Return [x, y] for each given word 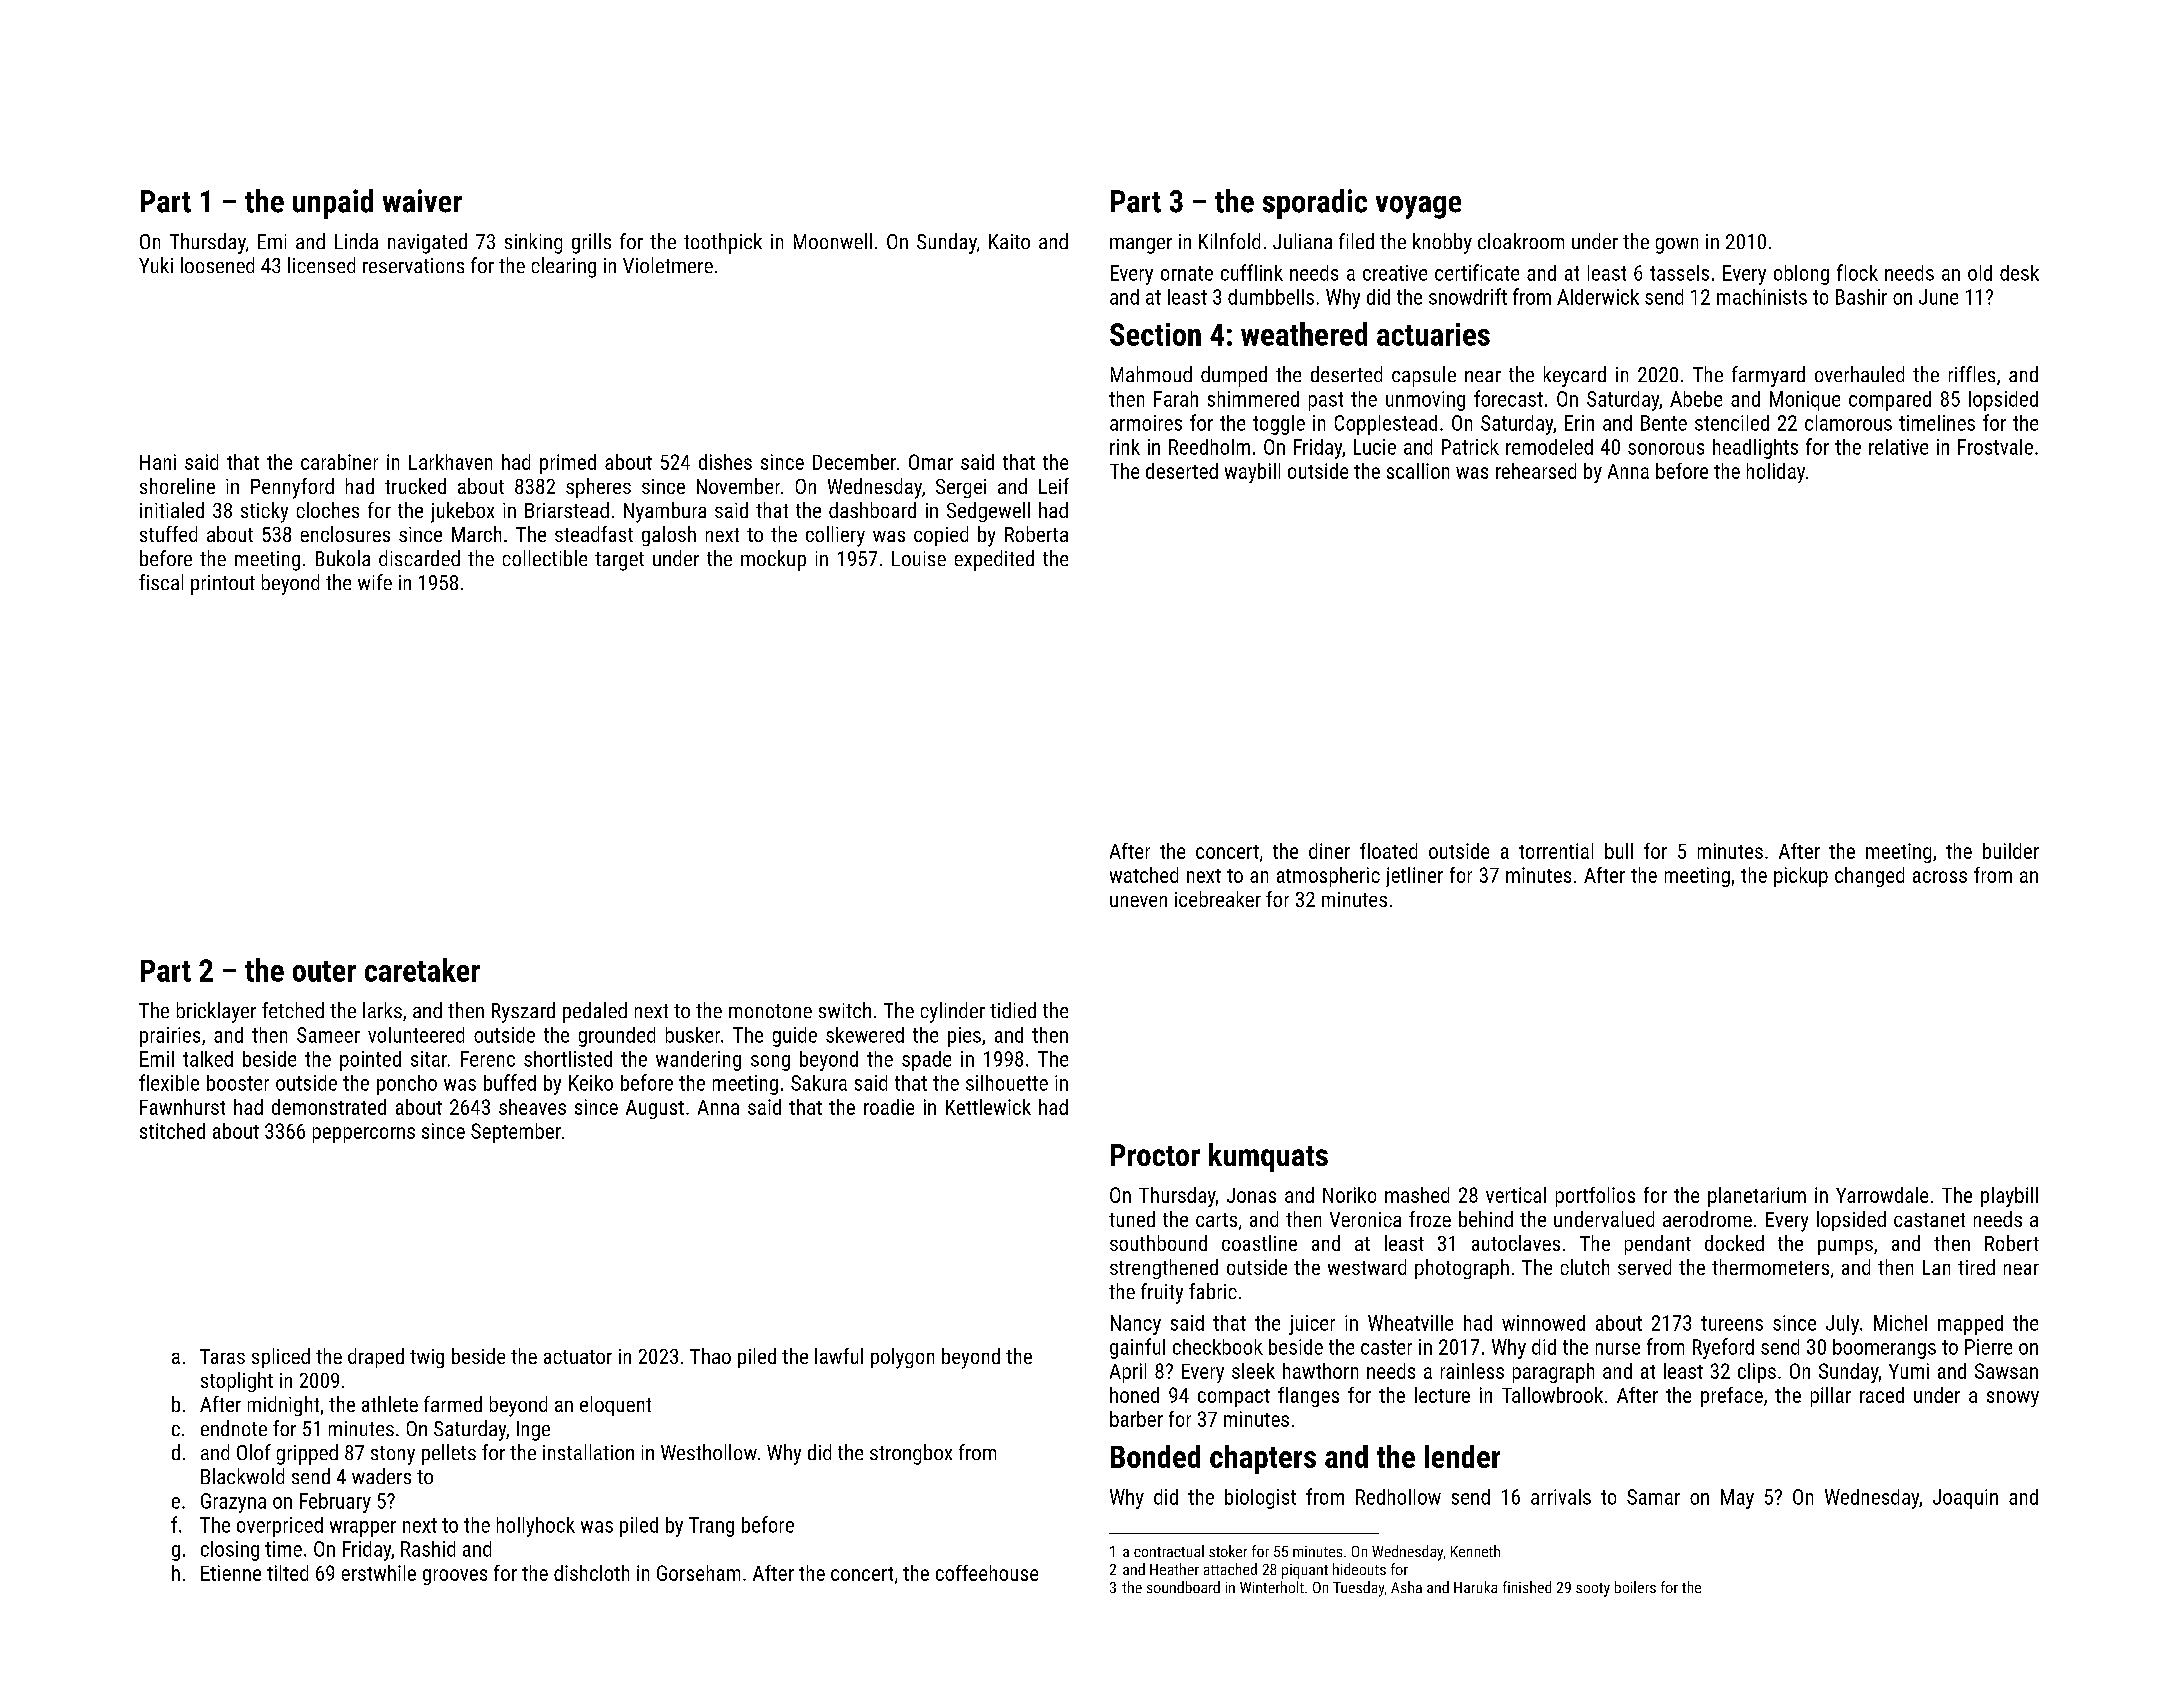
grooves [455, 1577]
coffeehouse [987, 1573]
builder [2011, 851]
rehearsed [1536, 471]
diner [1329, 851]
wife [375, 582]
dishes [725, 462]
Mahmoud [1151, 374]
